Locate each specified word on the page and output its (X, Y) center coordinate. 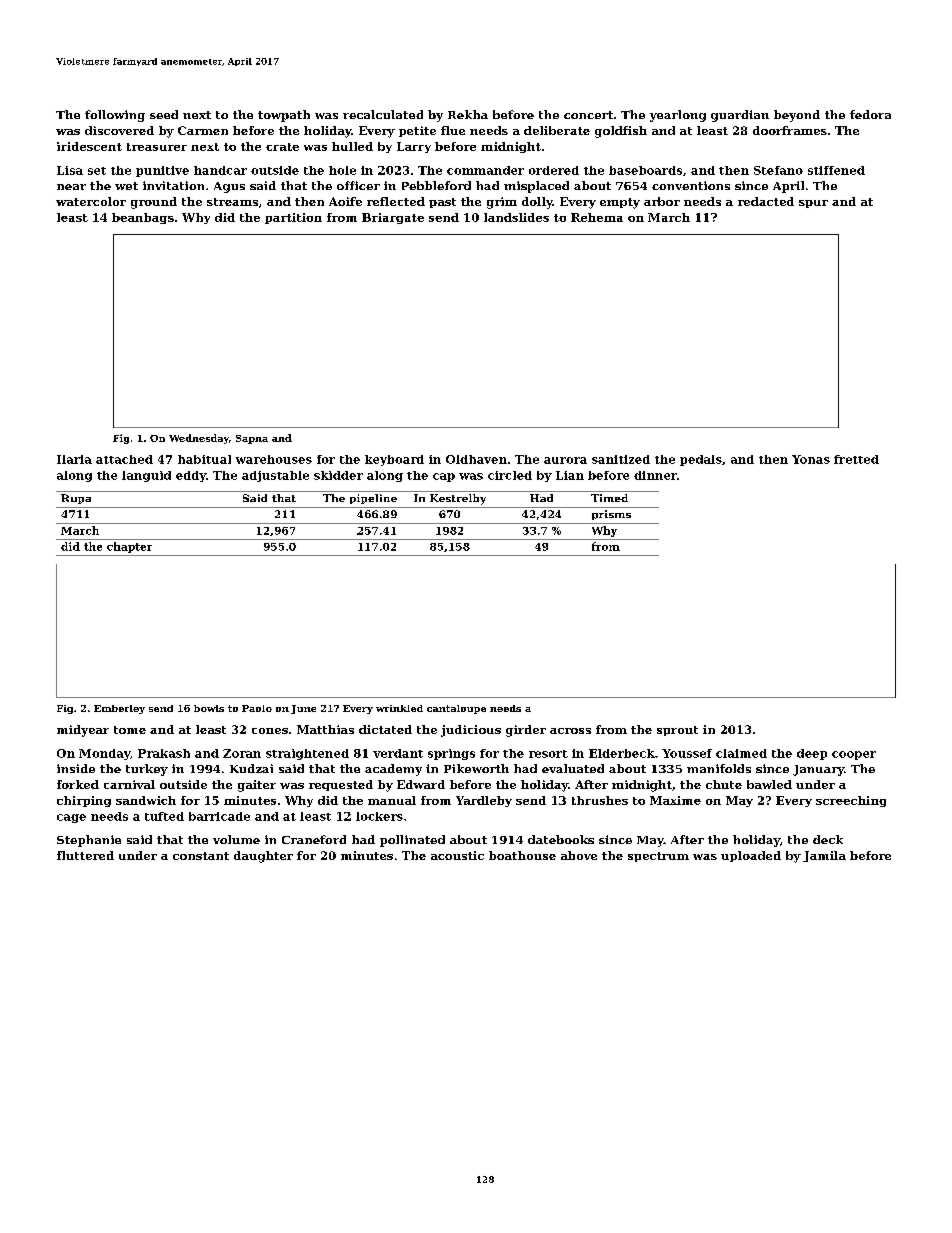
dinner (655, 475)
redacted (766, 201)
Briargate (393, 218)
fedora (870, 114)
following (115, 116)
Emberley (119, 709)
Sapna (252, 439)
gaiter (257, 786)
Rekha (468, 114)
